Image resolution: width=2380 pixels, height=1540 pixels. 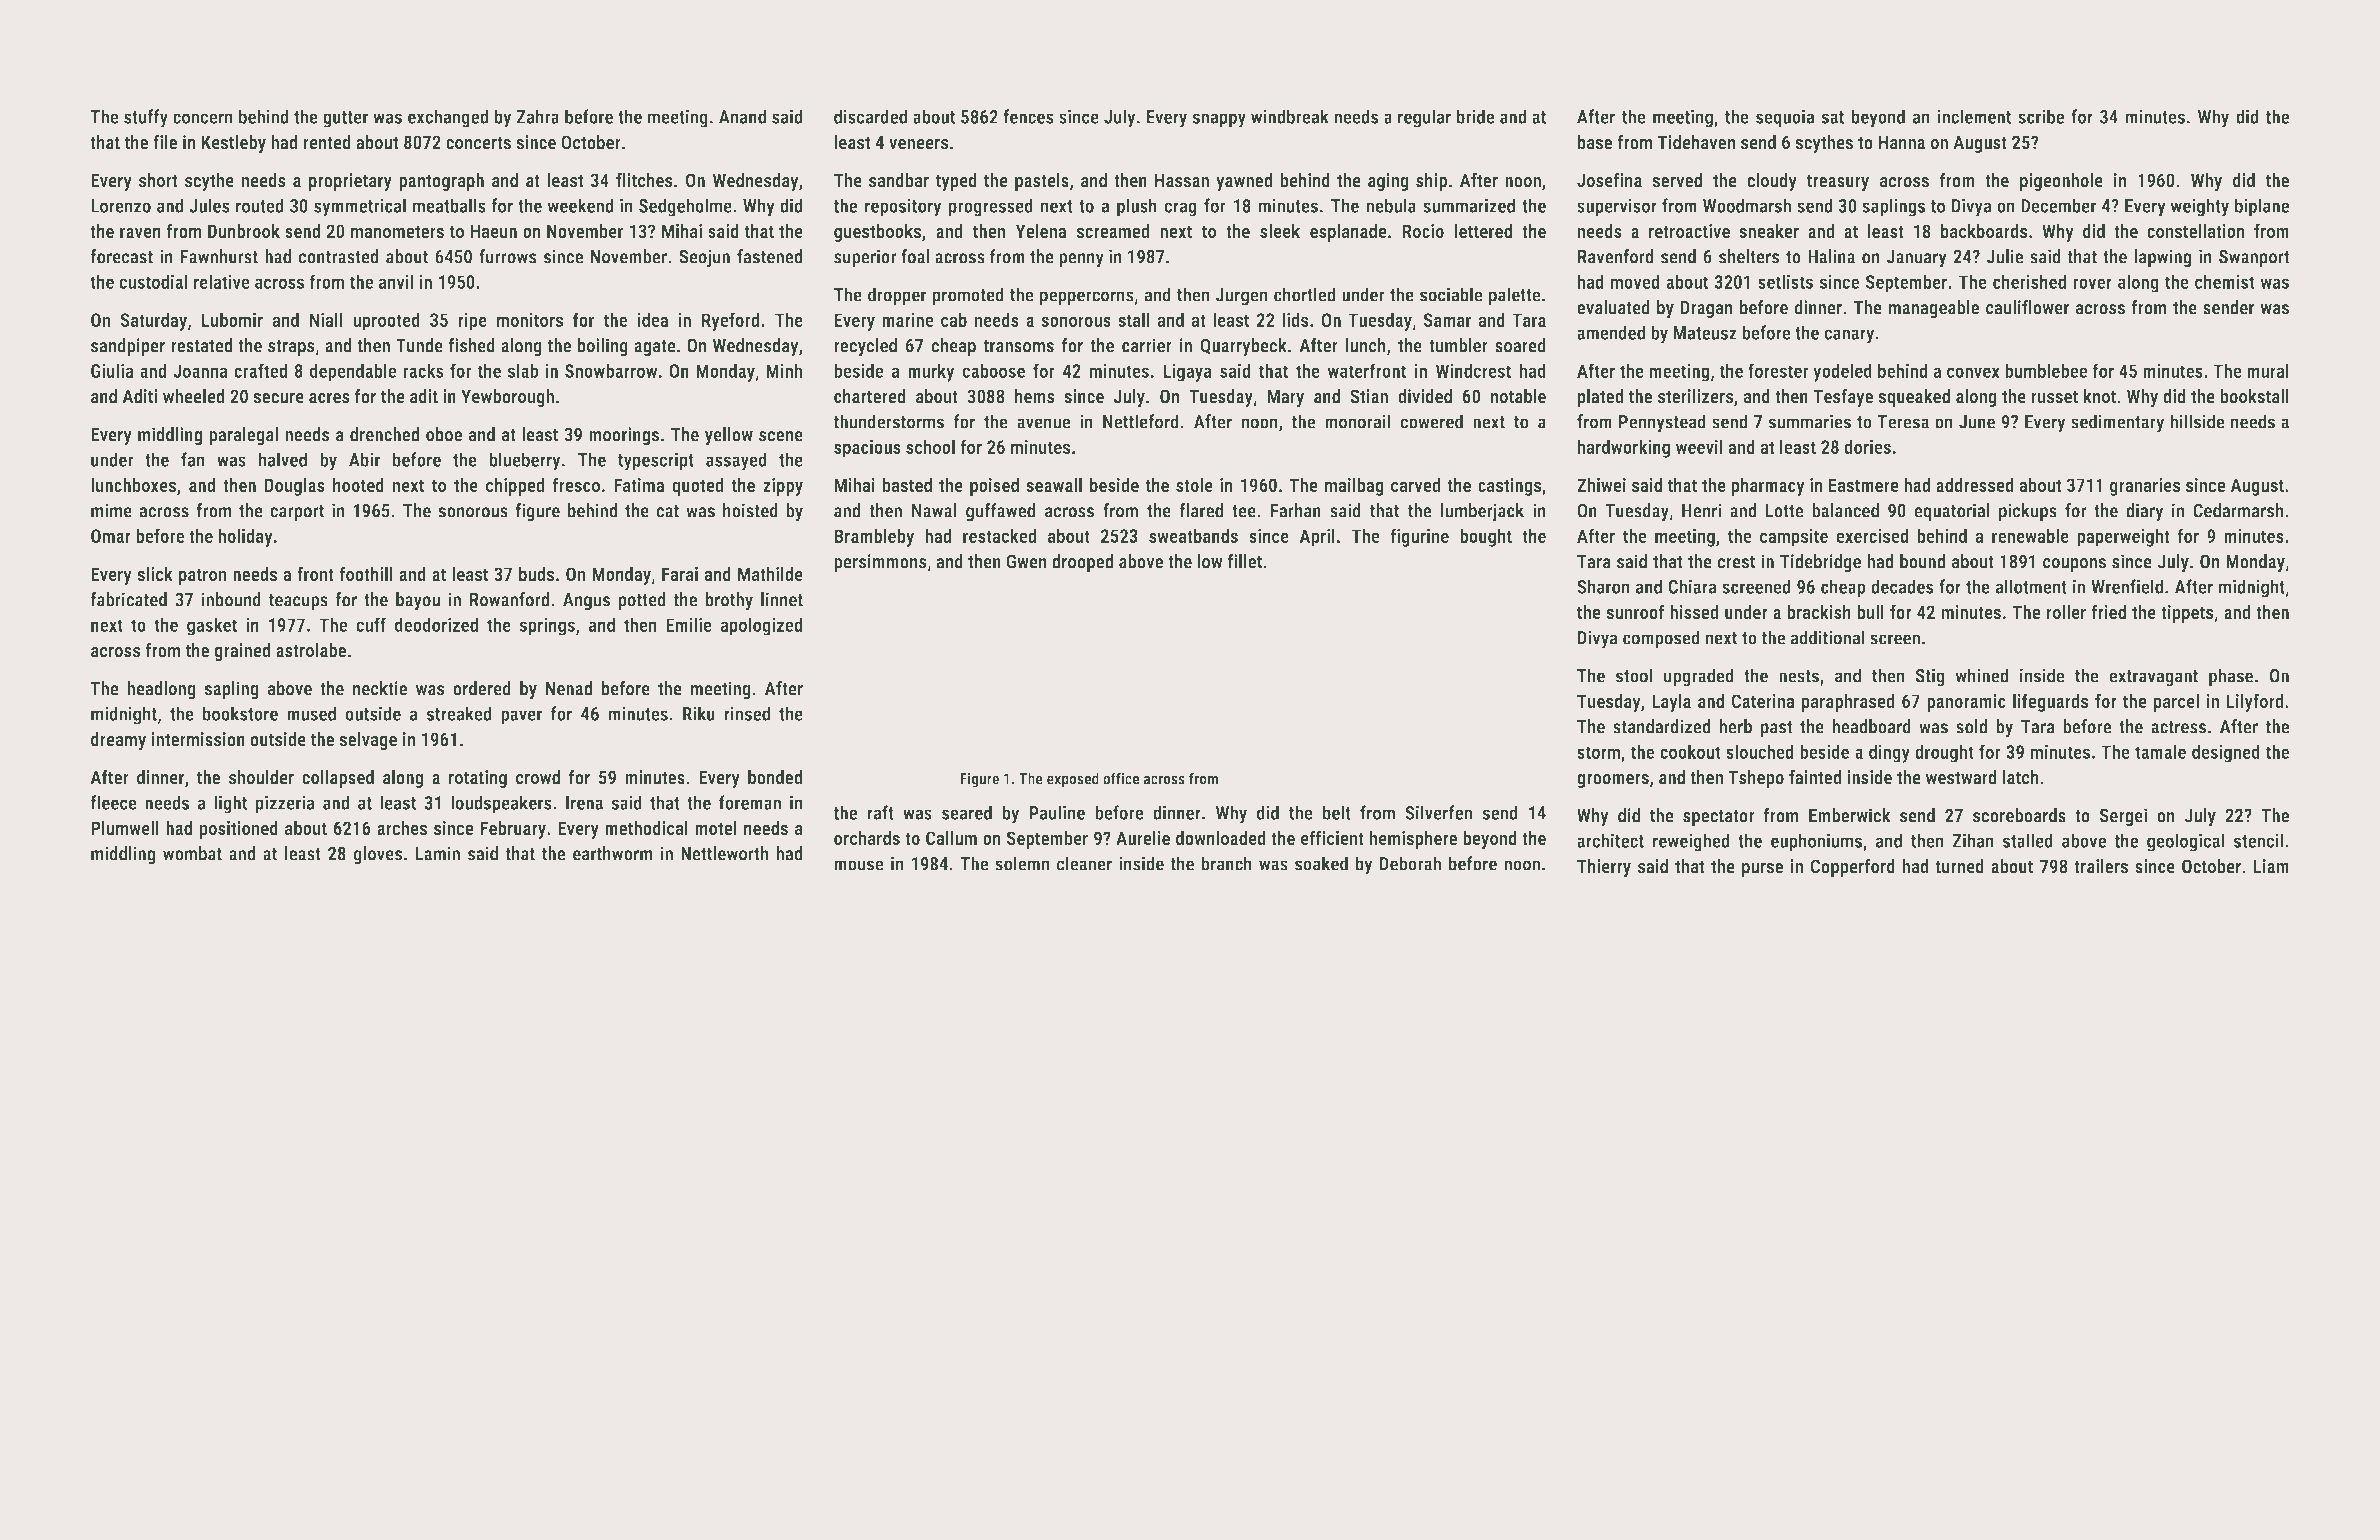 What do you see at coordinates (1838, 182) in the image?
I see `treasury` at bounding box center [1838, 182].
